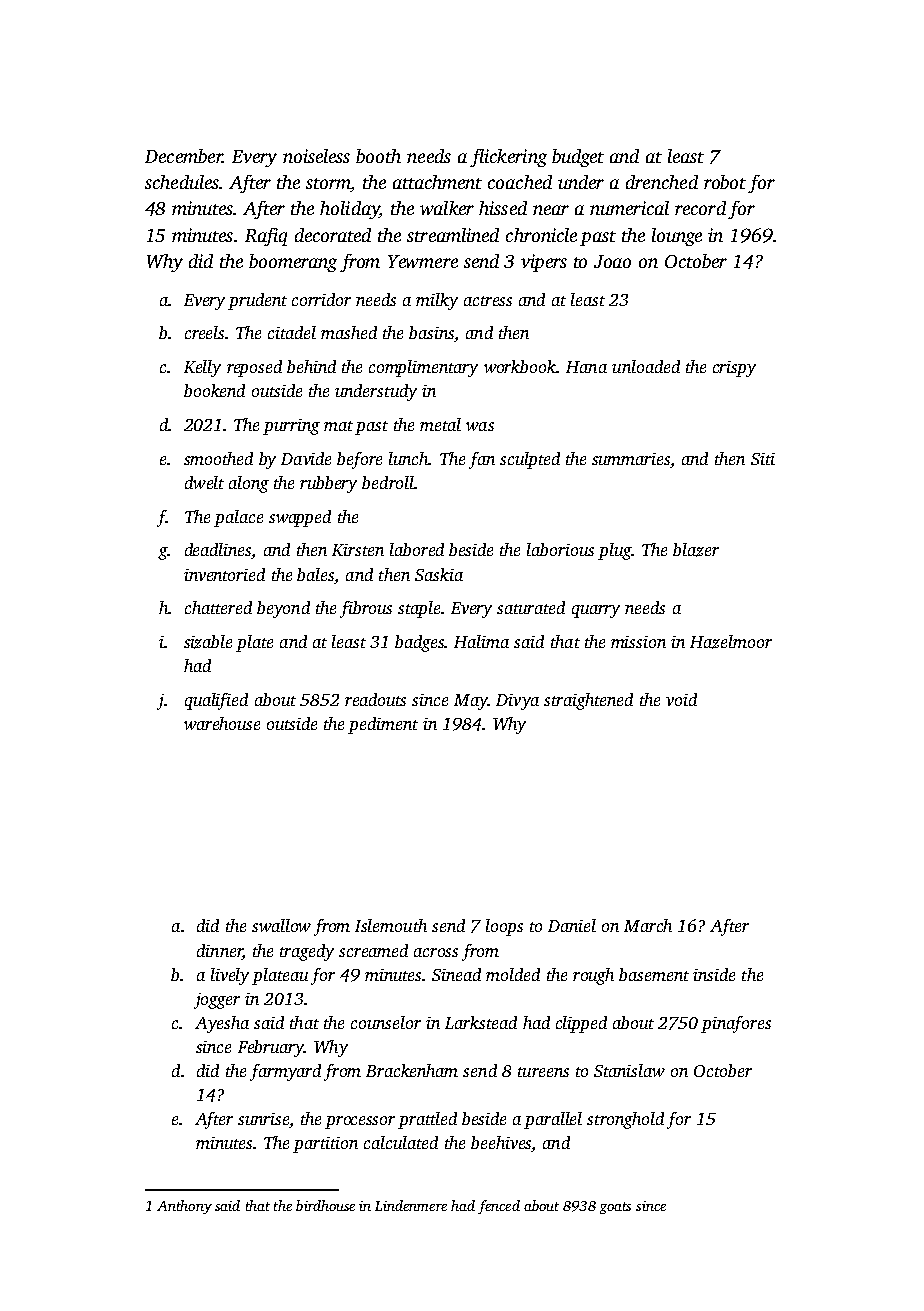  Describe the element at coordinates (214, 390) in the page. I see `bookend` at that location.
